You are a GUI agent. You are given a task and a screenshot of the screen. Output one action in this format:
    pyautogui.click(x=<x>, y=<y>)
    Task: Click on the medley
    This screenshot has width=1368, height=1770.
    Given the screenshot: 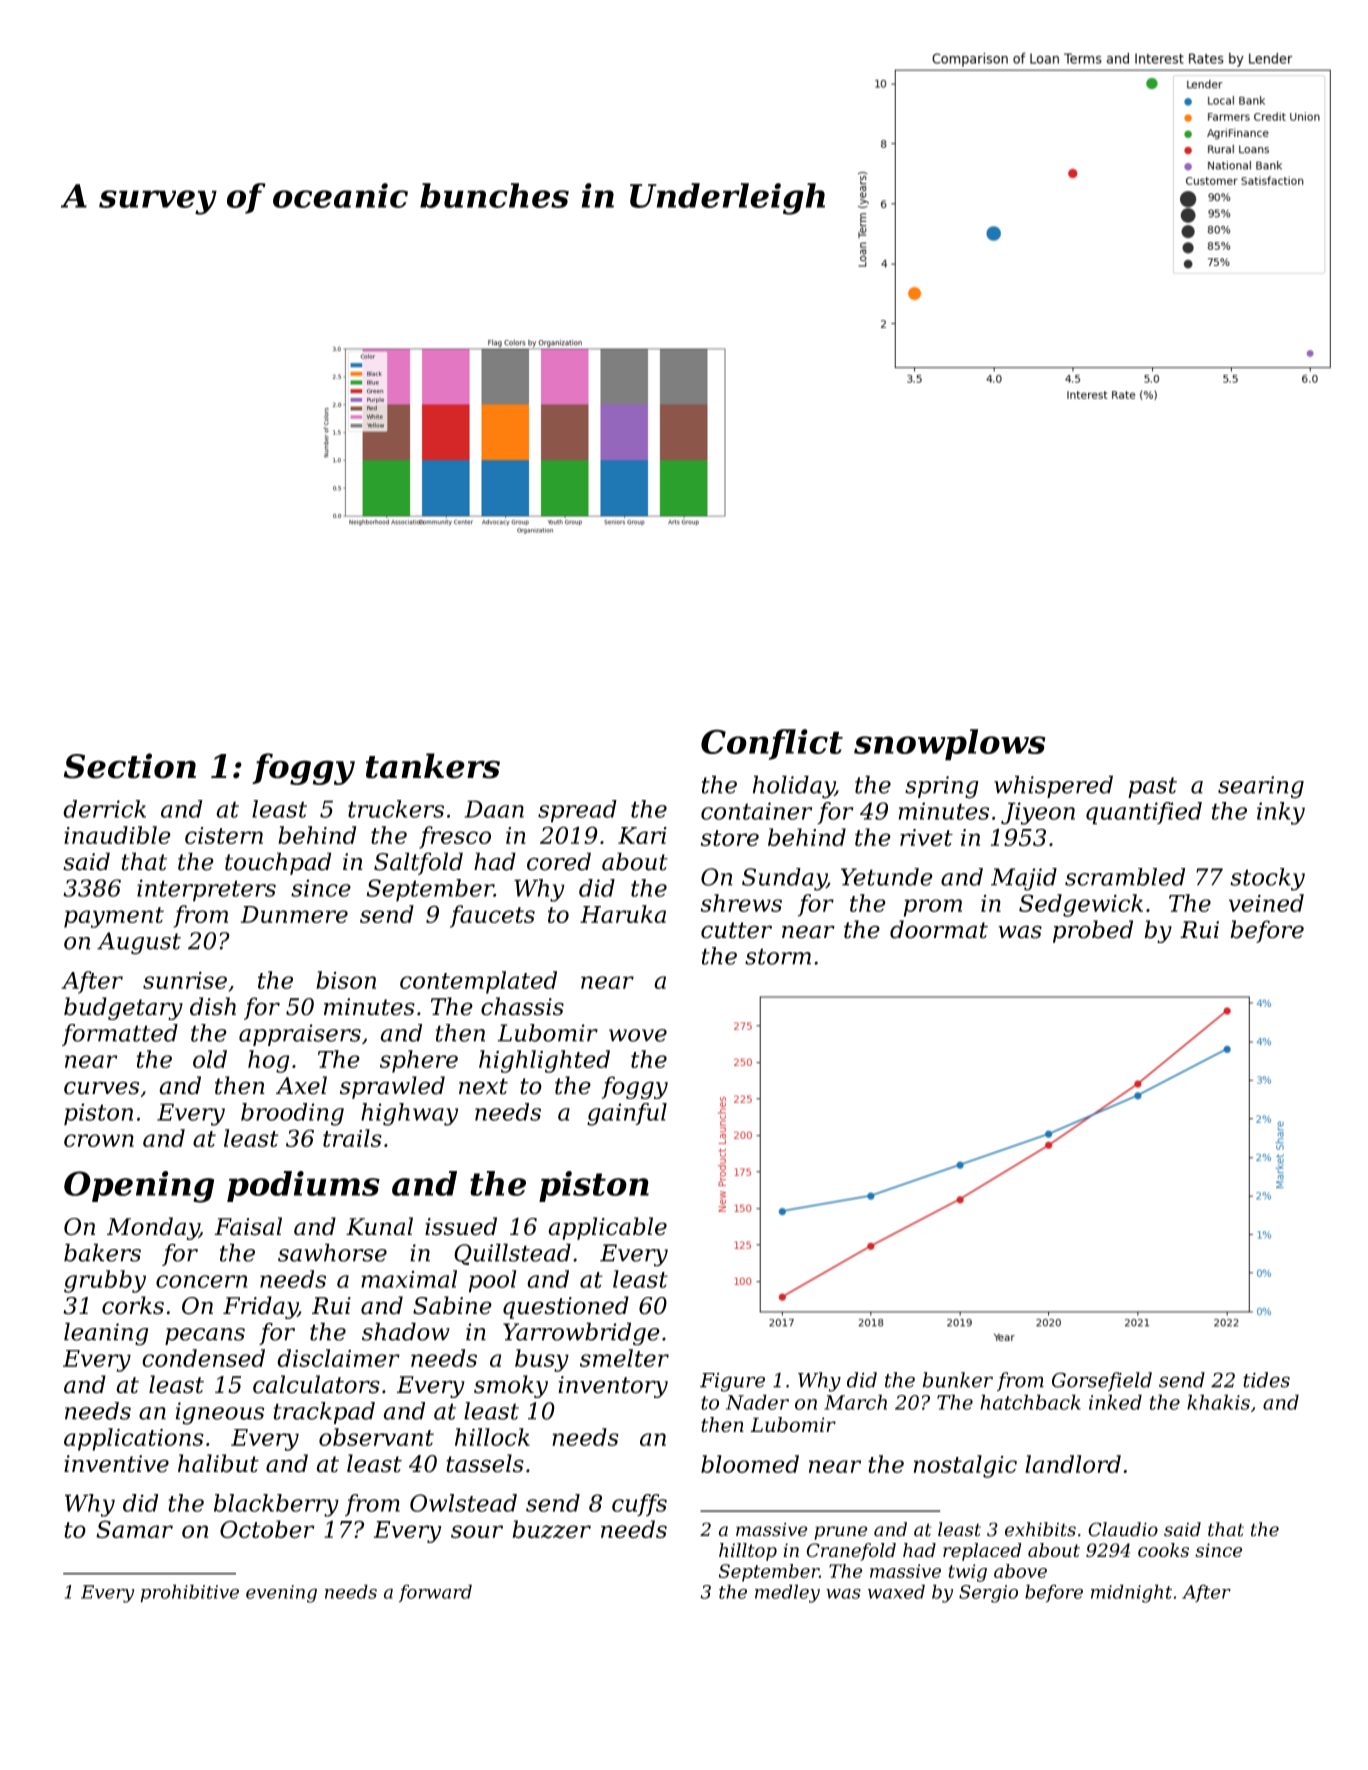 What is the action you would take?
    pyautogui.click(x=787, y=1593)
